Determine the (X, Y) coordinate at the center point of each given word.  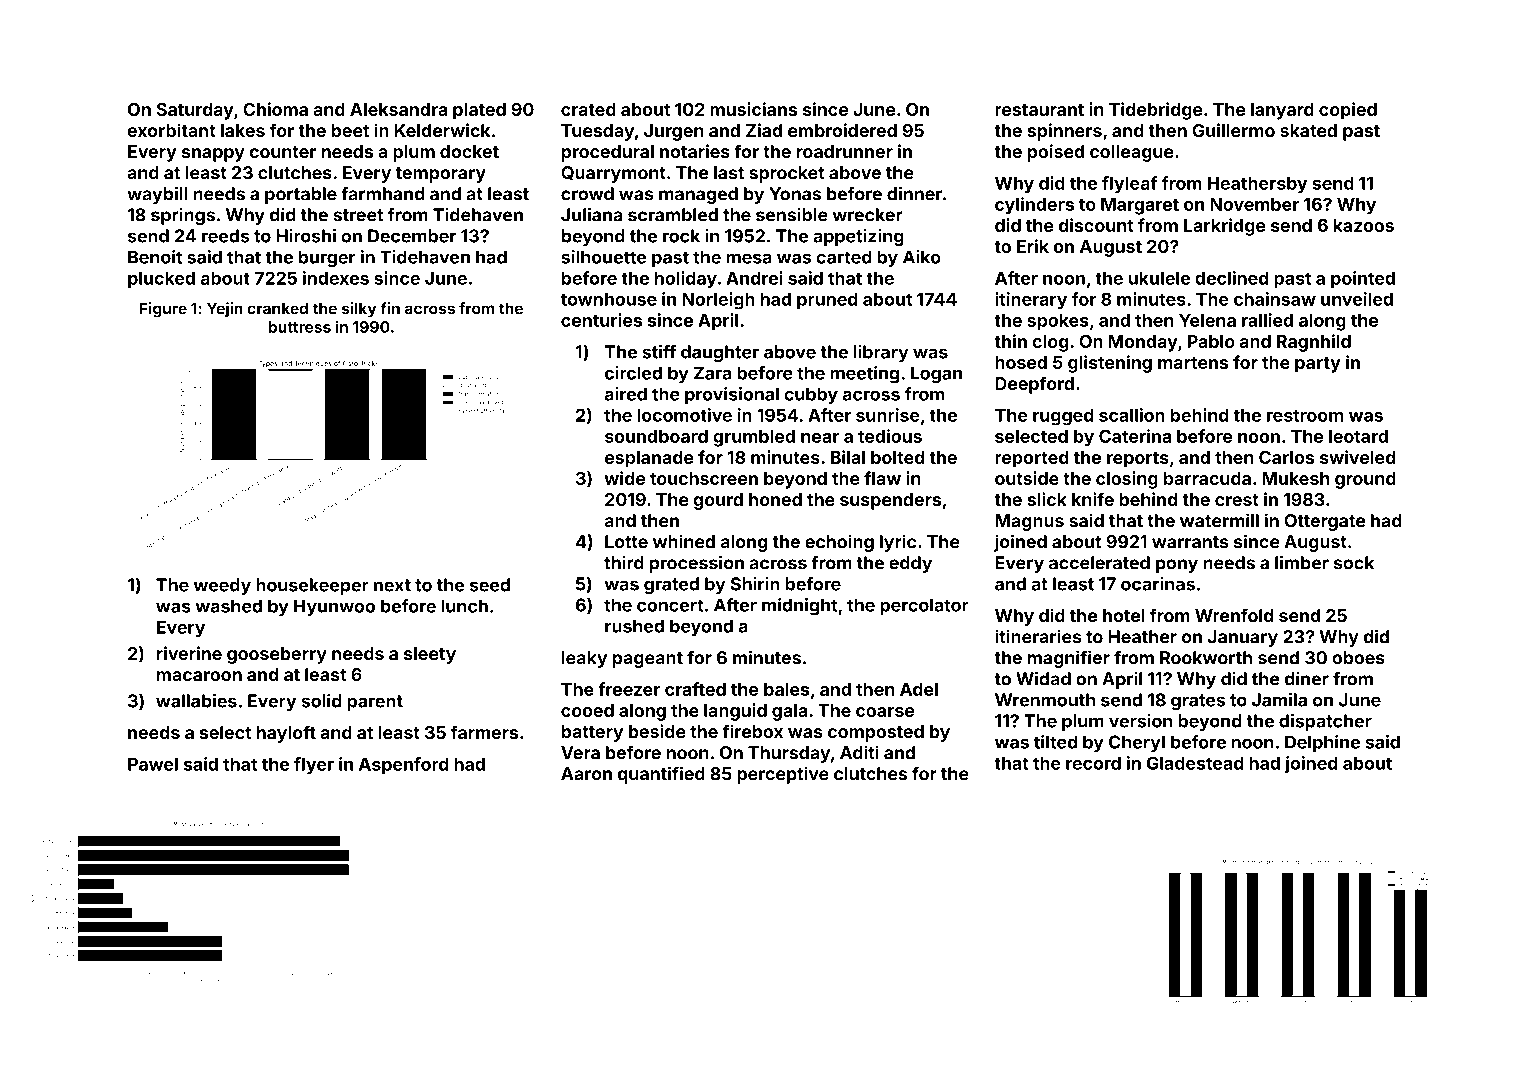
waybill (157, 195)
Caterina (1135, 436)
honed (775, 499)
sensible (792, 214)
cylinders (1034, 206)
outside (1027, 478)
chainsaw (1275, 299)
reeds (226, 236)
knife (1093, 499)
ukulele (1159, 278)
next (392, 585)
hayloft (286, 734)
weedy (222, 586)
